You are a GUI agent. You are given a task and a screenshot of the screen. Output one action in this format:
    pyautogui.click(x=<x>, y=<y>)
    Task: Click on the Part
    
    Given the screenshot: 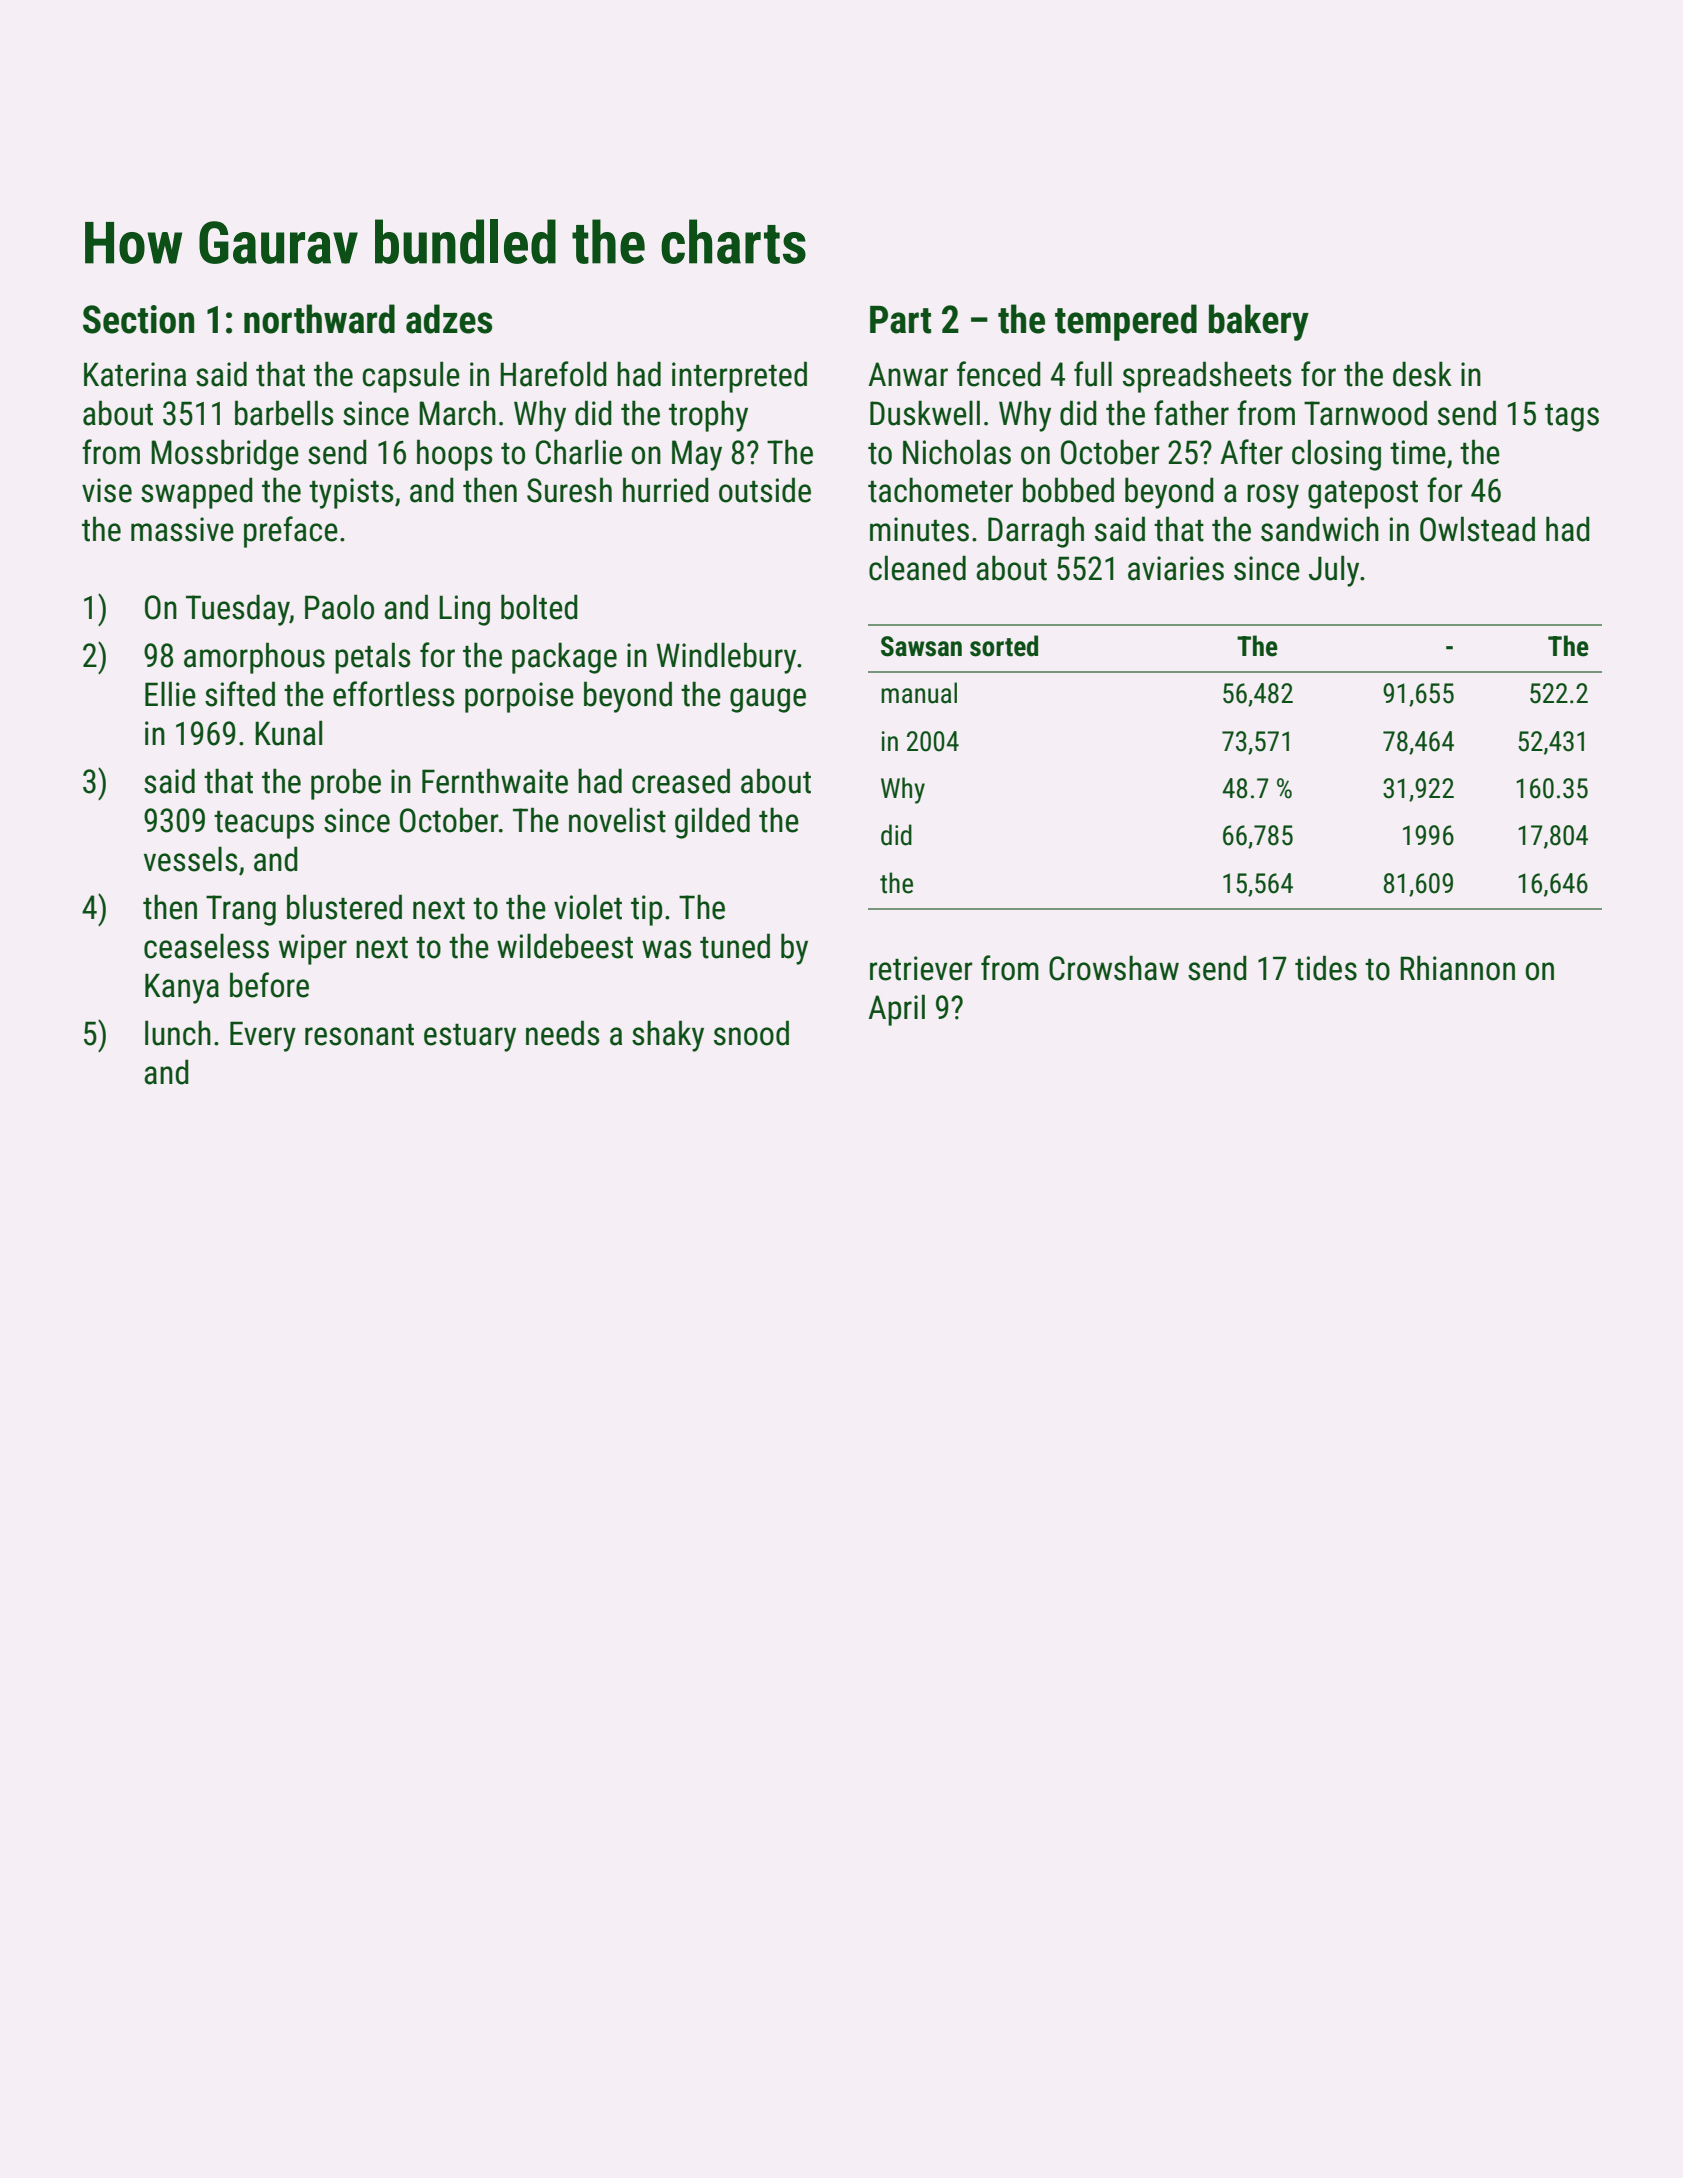 What is the action you would take?
    pyautogui.click(x=900, y=320)
